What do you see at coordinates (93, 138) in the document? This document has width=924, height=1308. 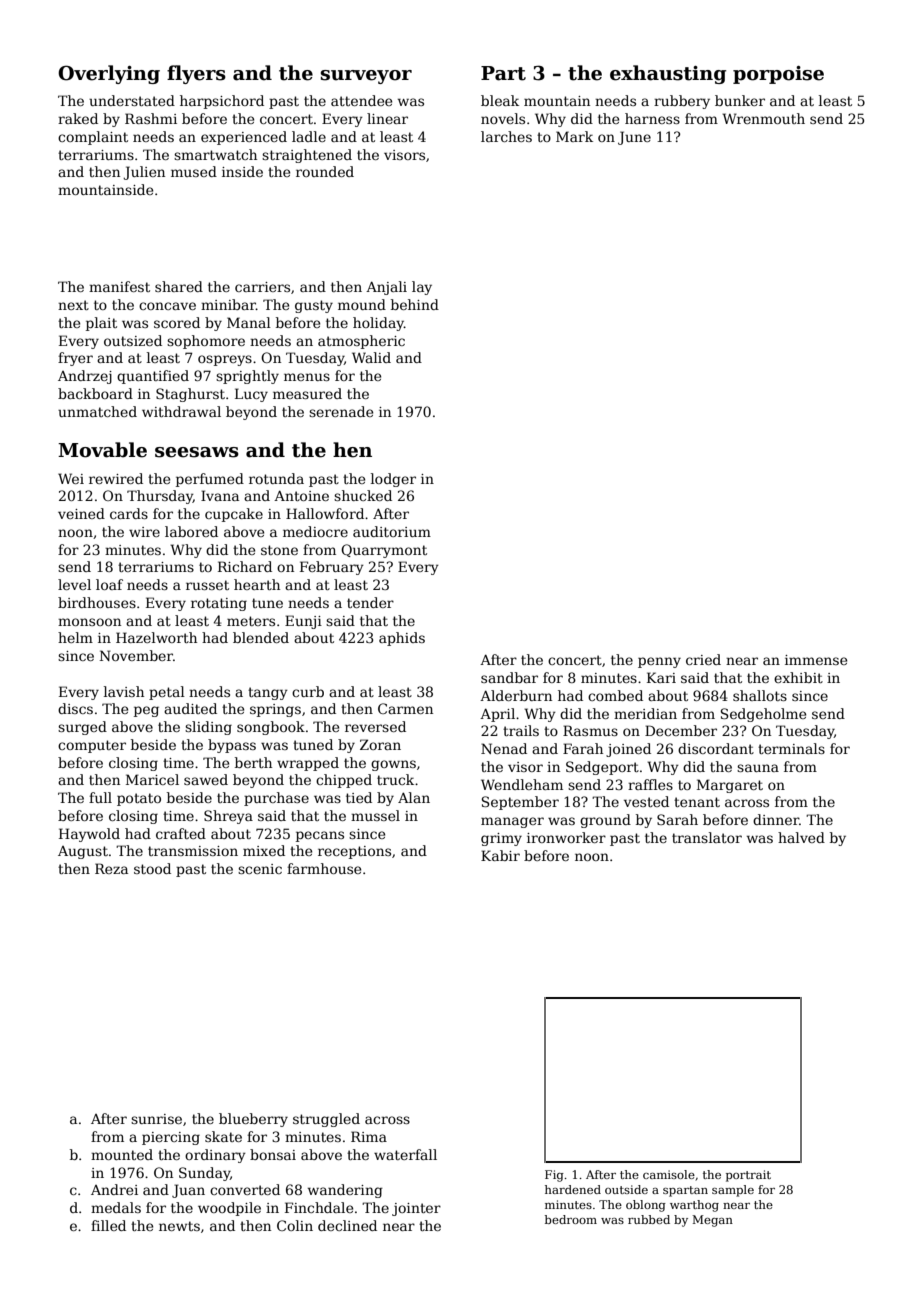 I see `complaint` at bounding box center [93, 138].
